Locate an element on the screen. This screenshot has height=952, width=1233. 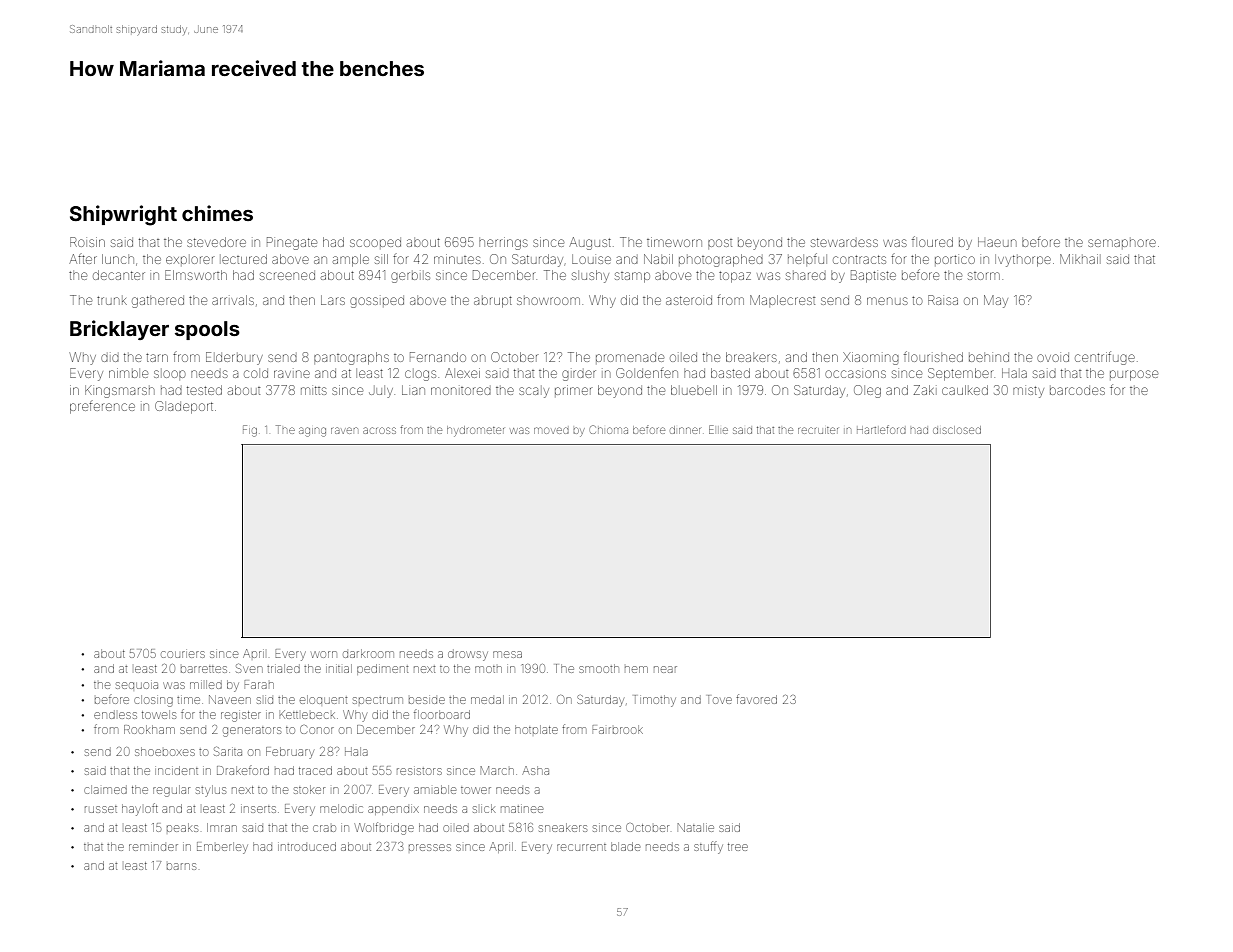
girder is located at coordinates (579, 375).
